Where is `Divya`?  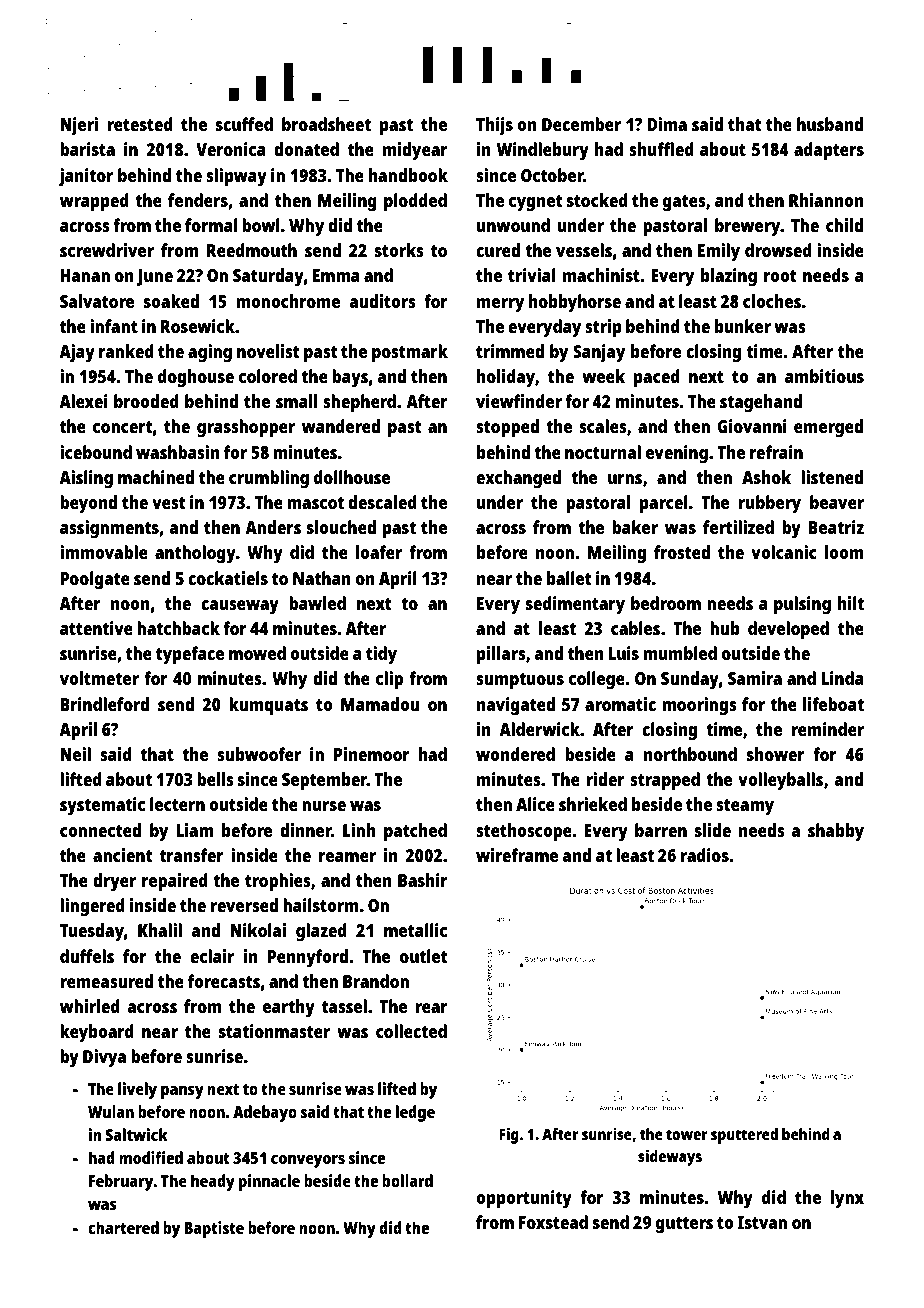
Divya is located at coordinates (104, 1058).
